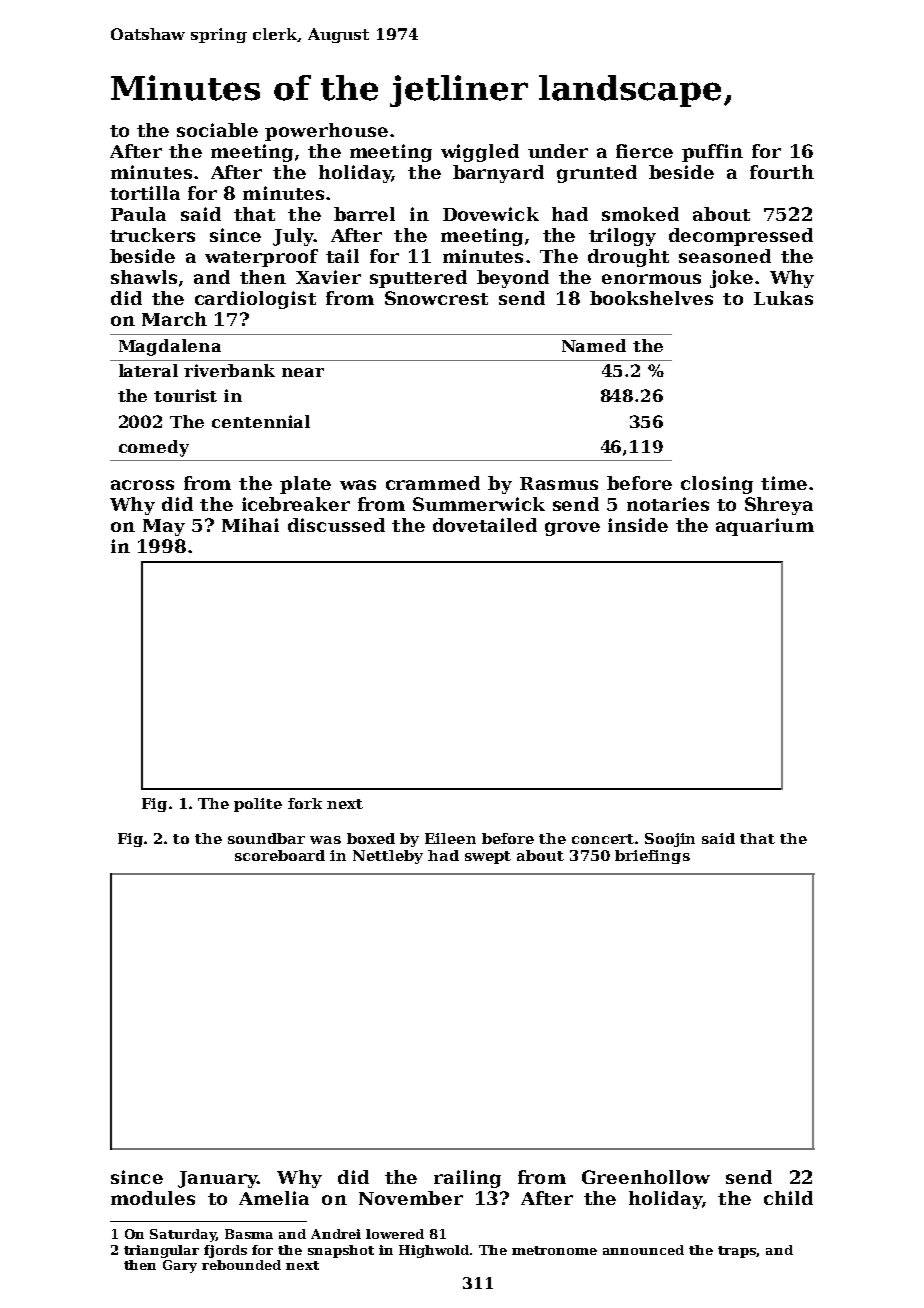  What do you see at coordinates (638, 525) in the image?
I see `inside` at bounding box center [638, 525].
